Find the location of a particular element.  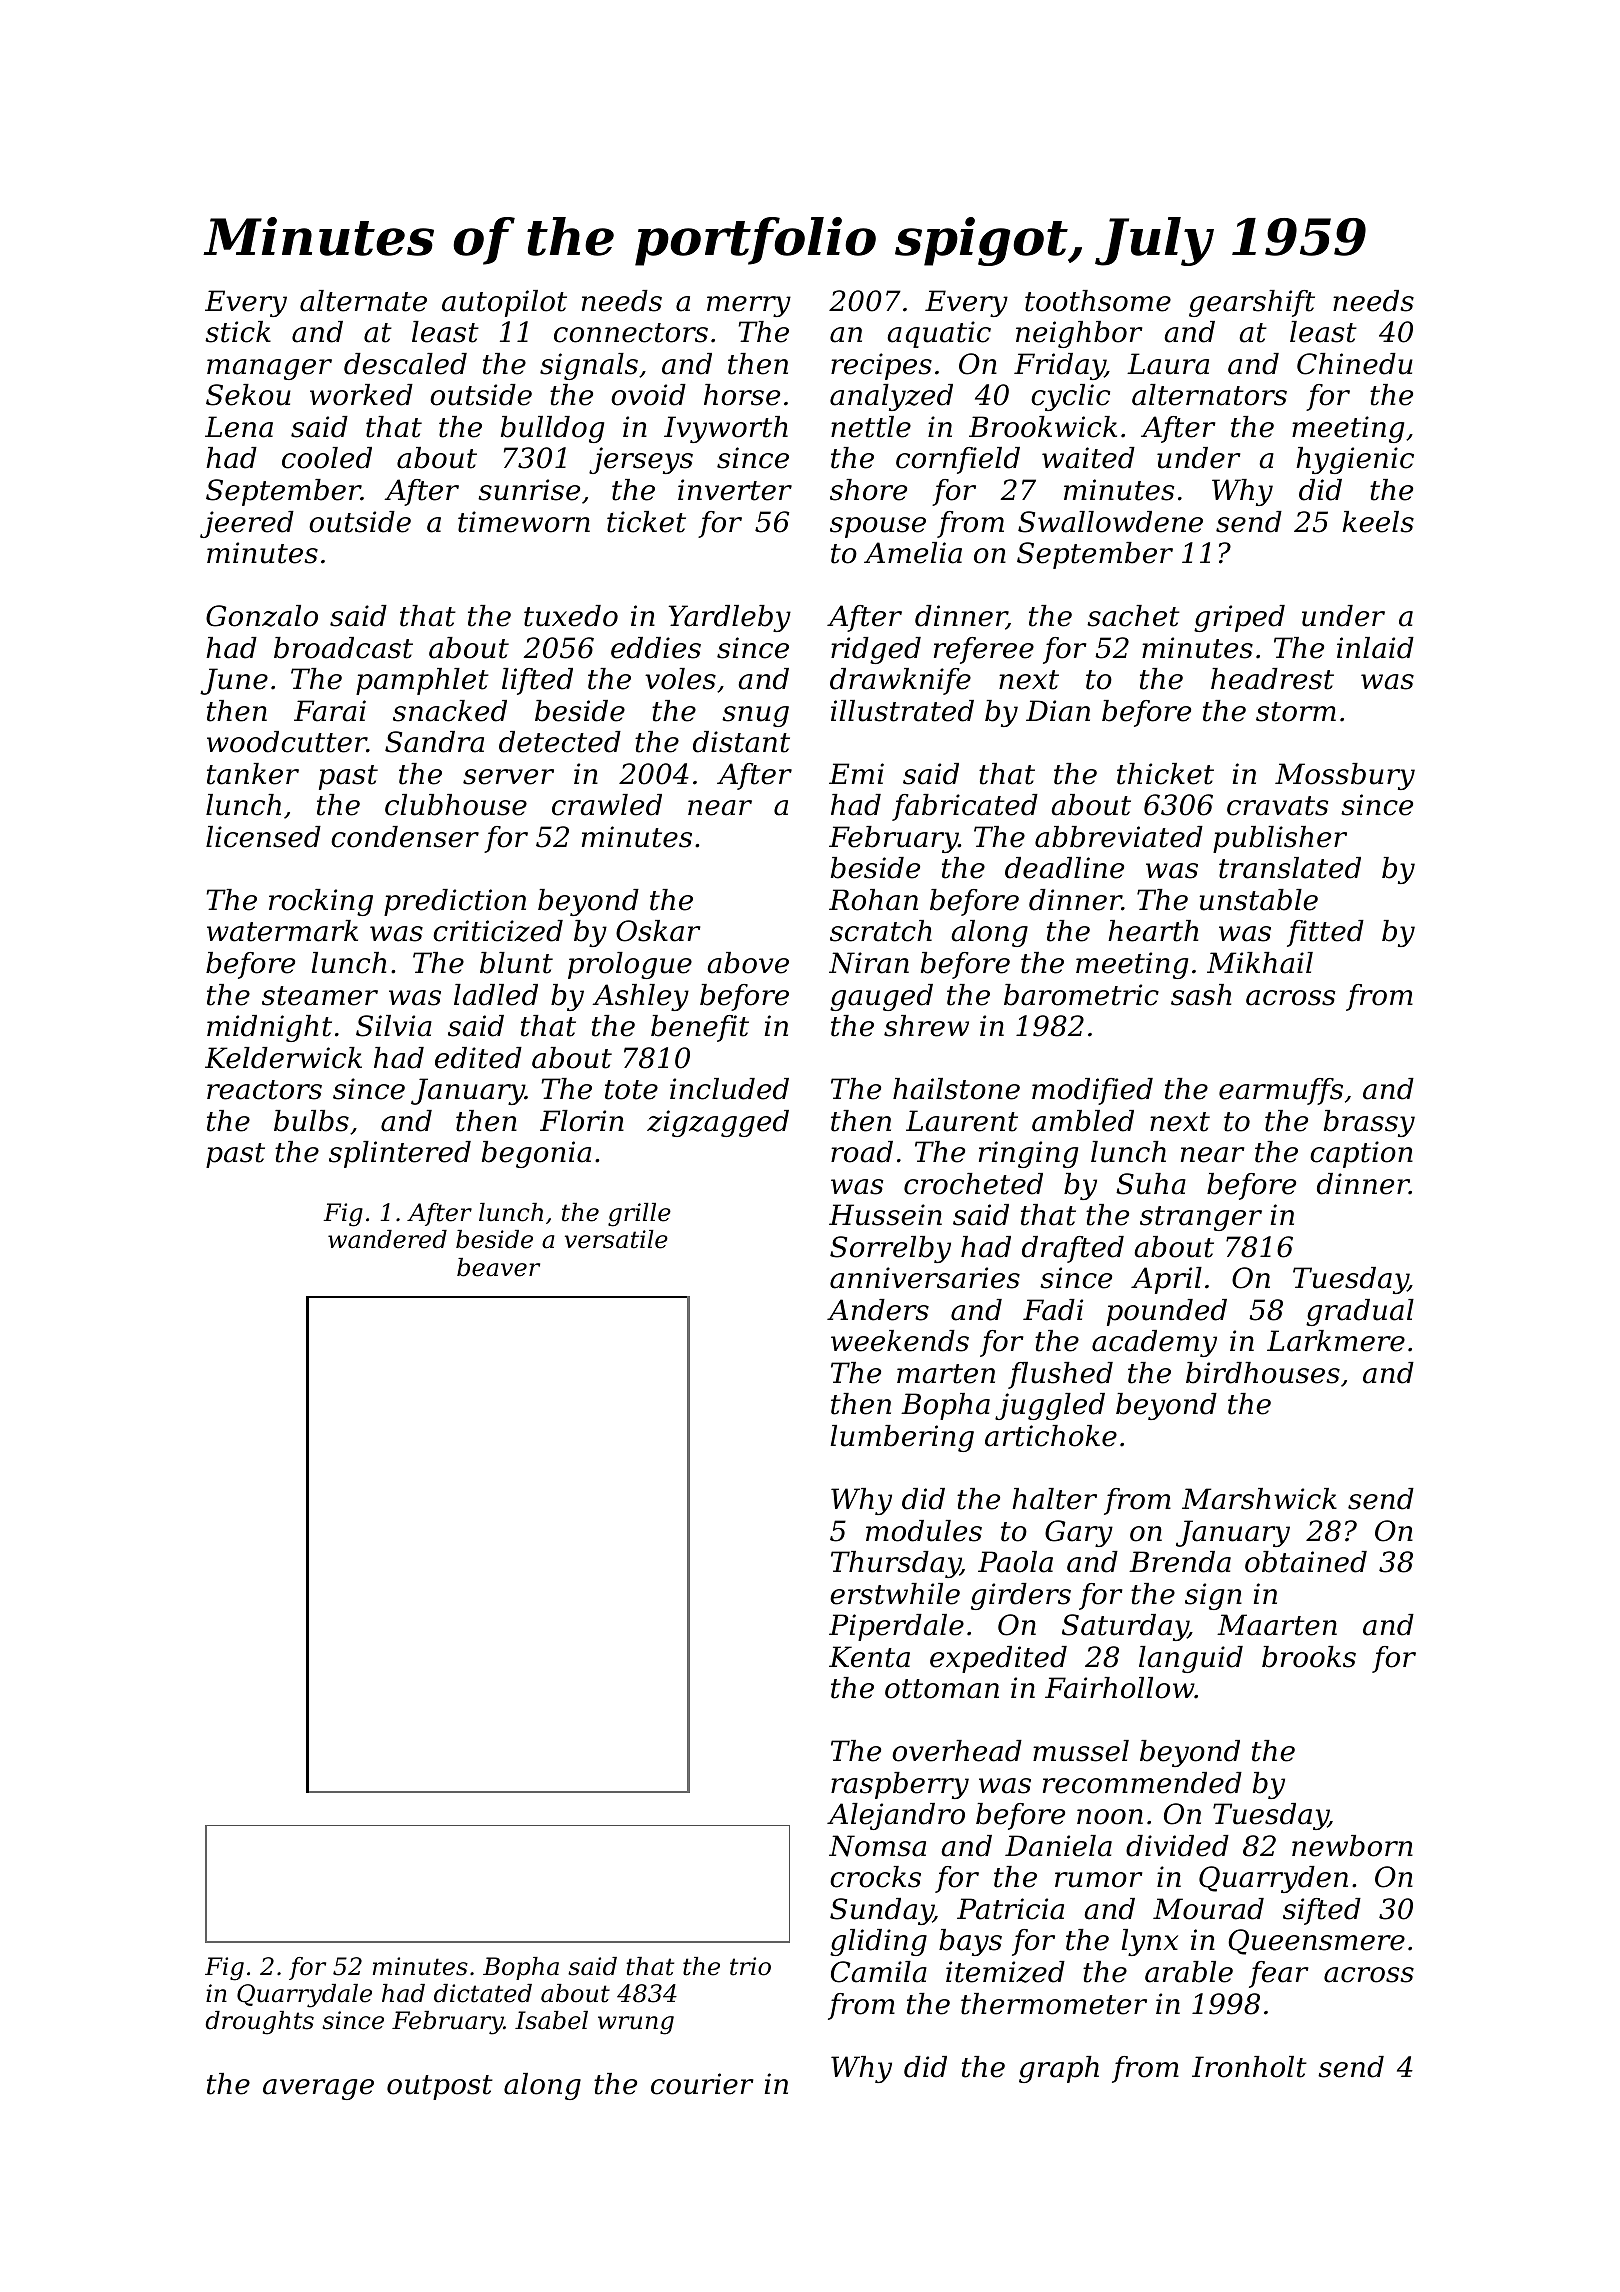

merry is located at coordinates (749, 306).
